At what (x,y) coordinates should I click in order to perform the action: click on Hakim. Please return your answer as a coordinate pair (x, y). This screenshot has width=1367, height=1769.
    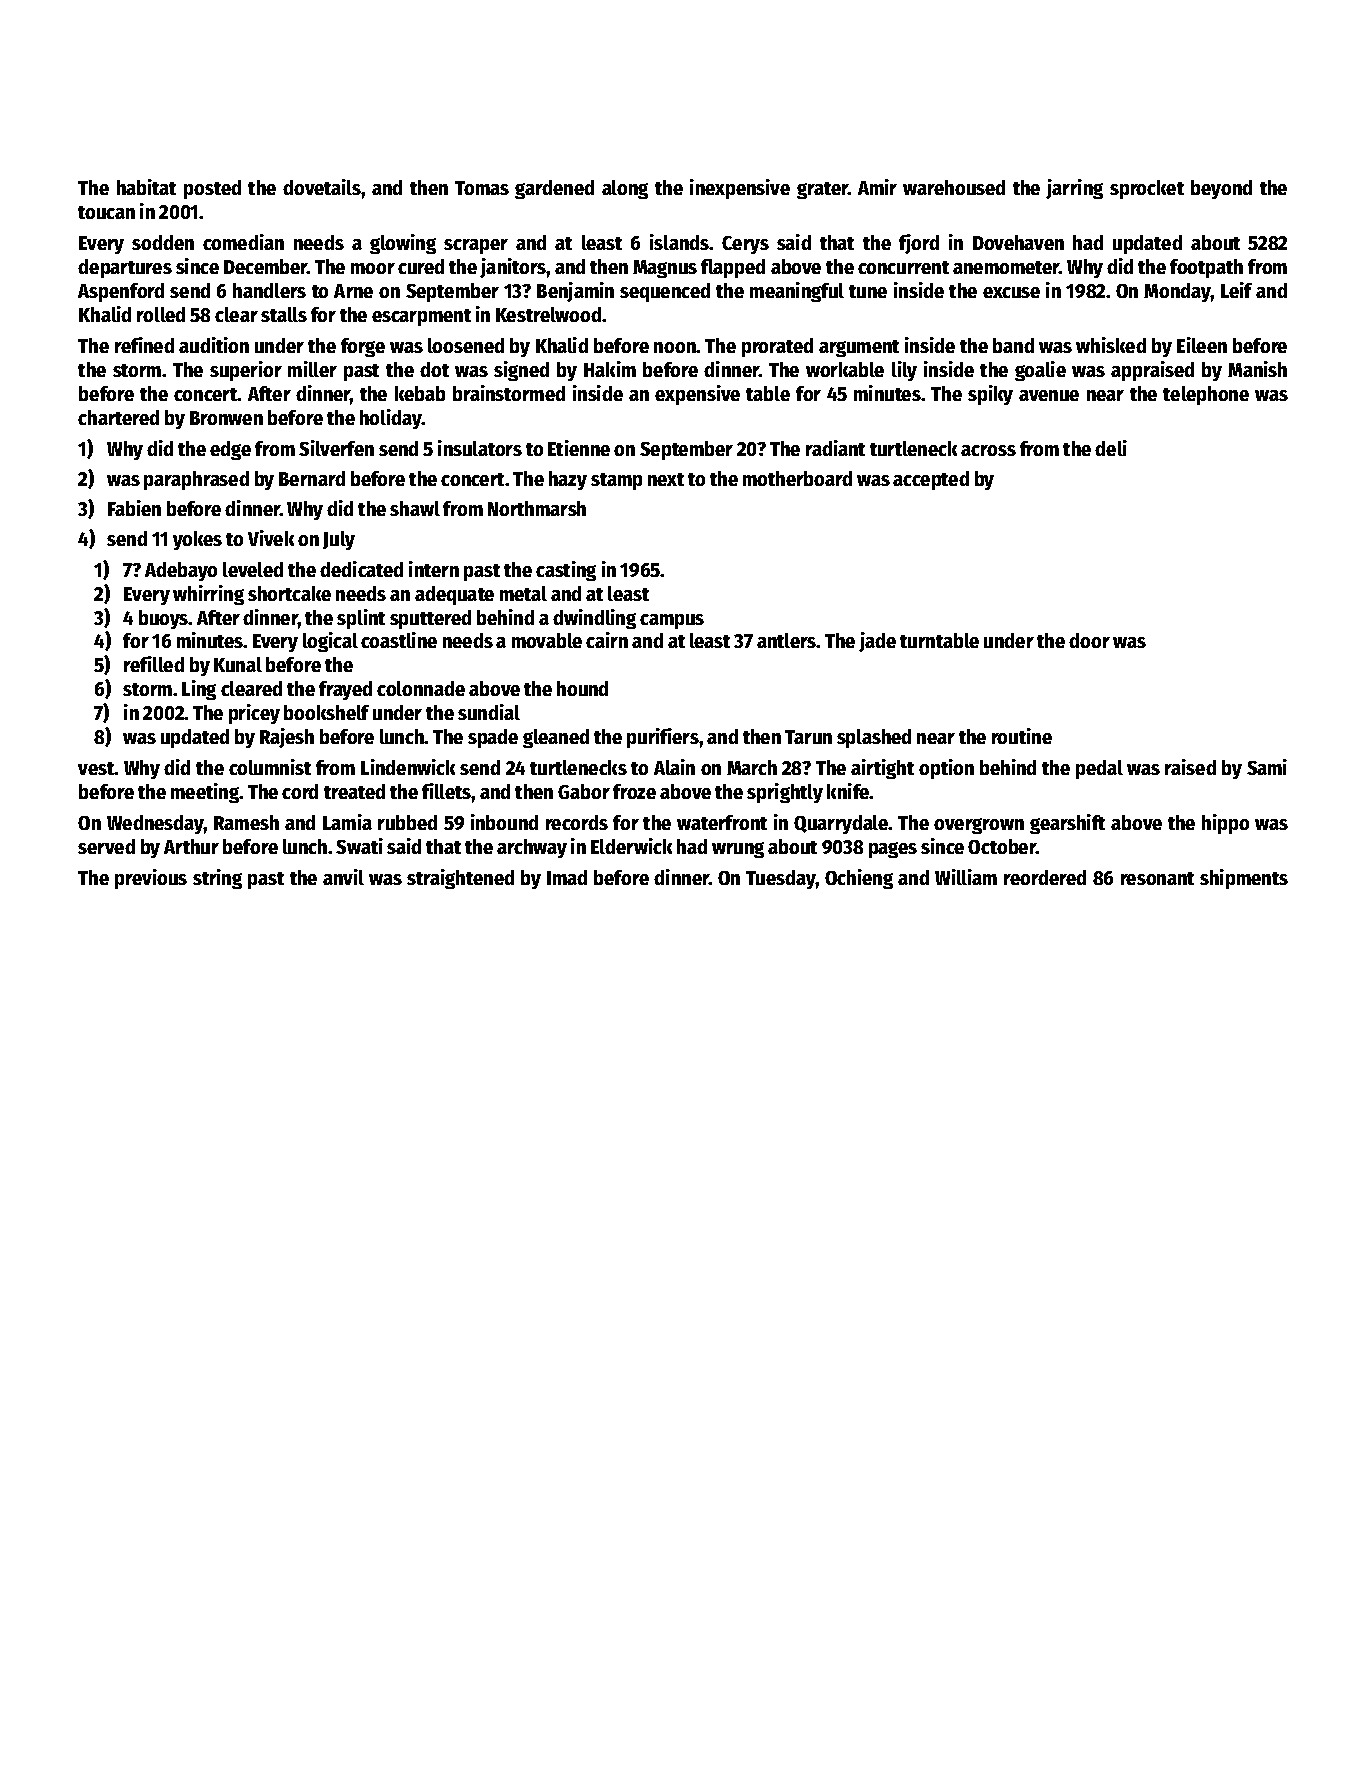
    Looking at the image, I should click on (610, 369).
